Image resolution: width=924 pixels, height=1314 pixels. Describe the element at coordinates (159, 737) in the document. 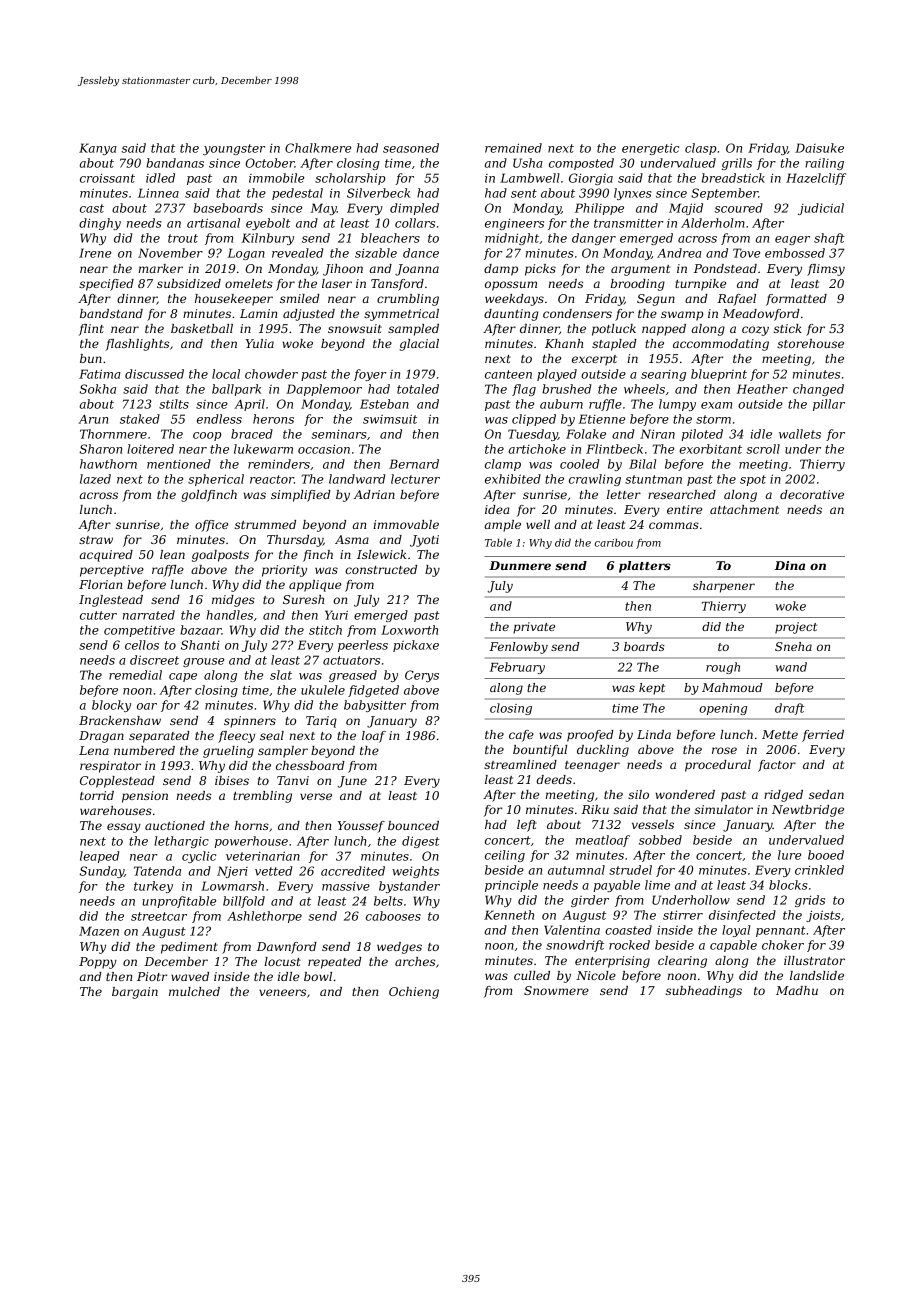

I see `separated` at that location.
